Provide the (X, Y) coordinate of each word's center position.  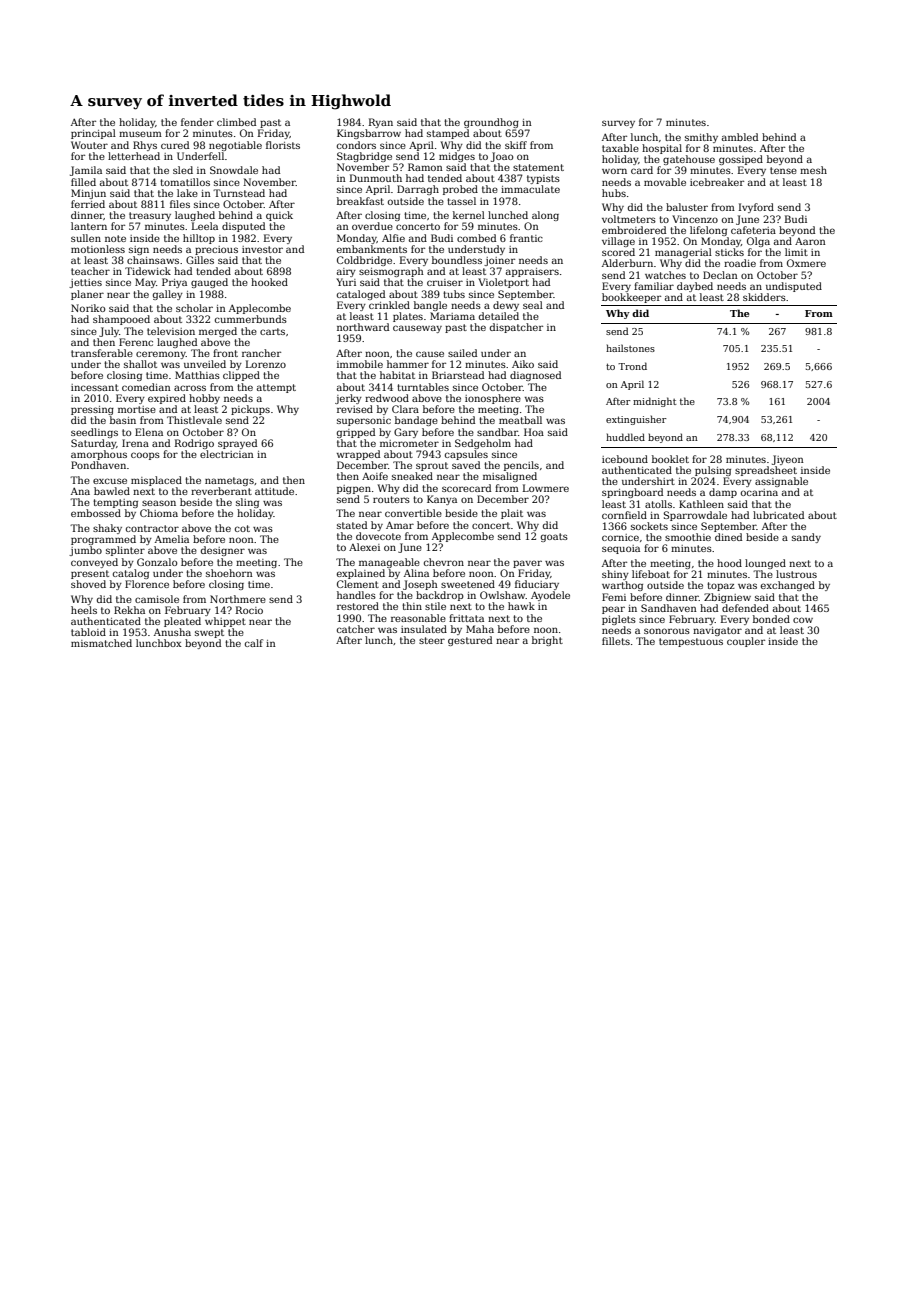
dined (728, 537)
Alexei (364, 547)
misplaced (156, 481)
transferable (102, 353)
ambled (740, 137)
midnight (655, 402)
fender (197, 122)
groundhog (491, 123)
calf (254, 643)
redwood (387, 398)
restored (358, 606)
